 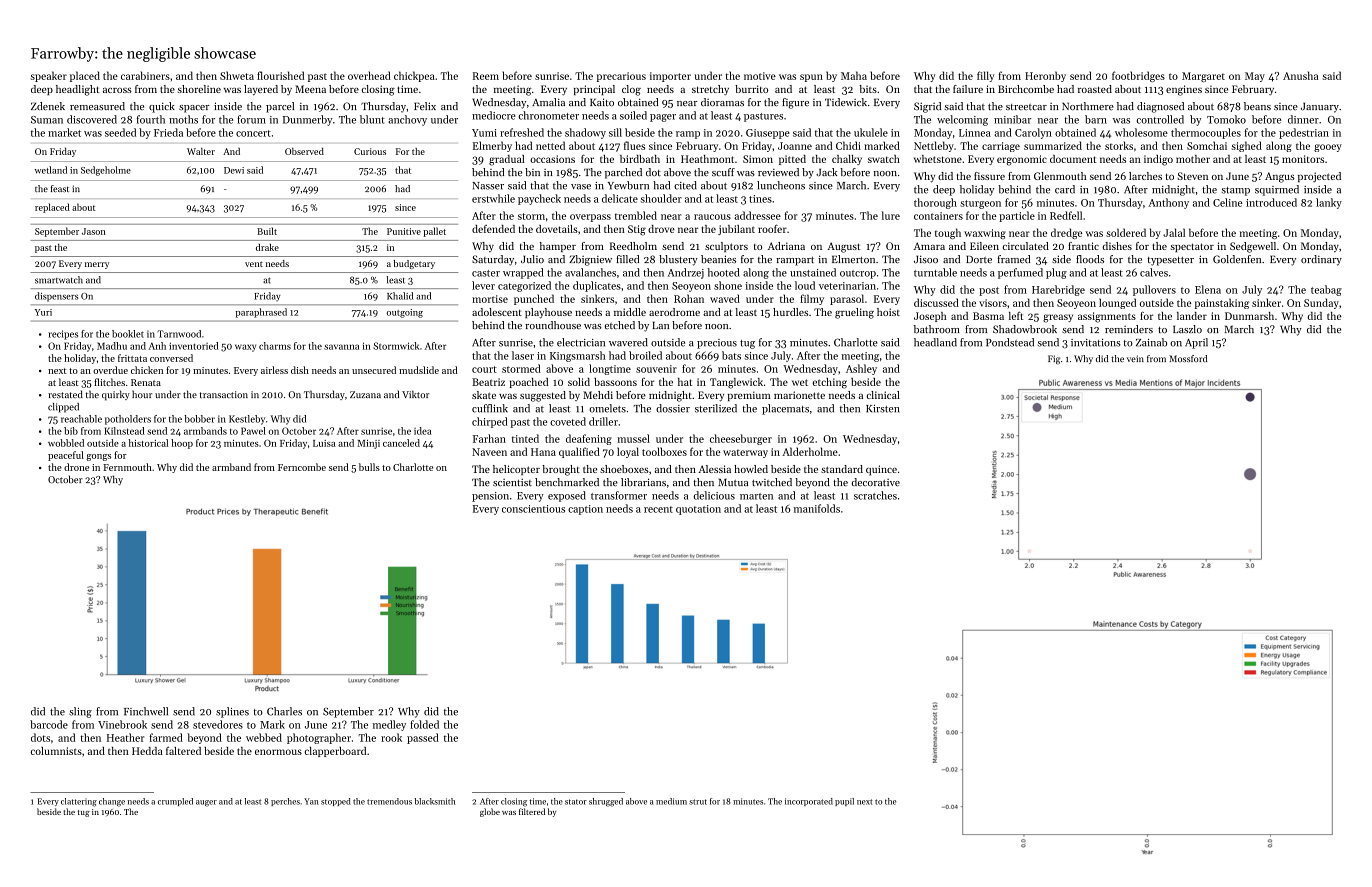 What do you see at coordinates (875, 495) in the page?
I see `scratches` at bounding box center [875, 495].
